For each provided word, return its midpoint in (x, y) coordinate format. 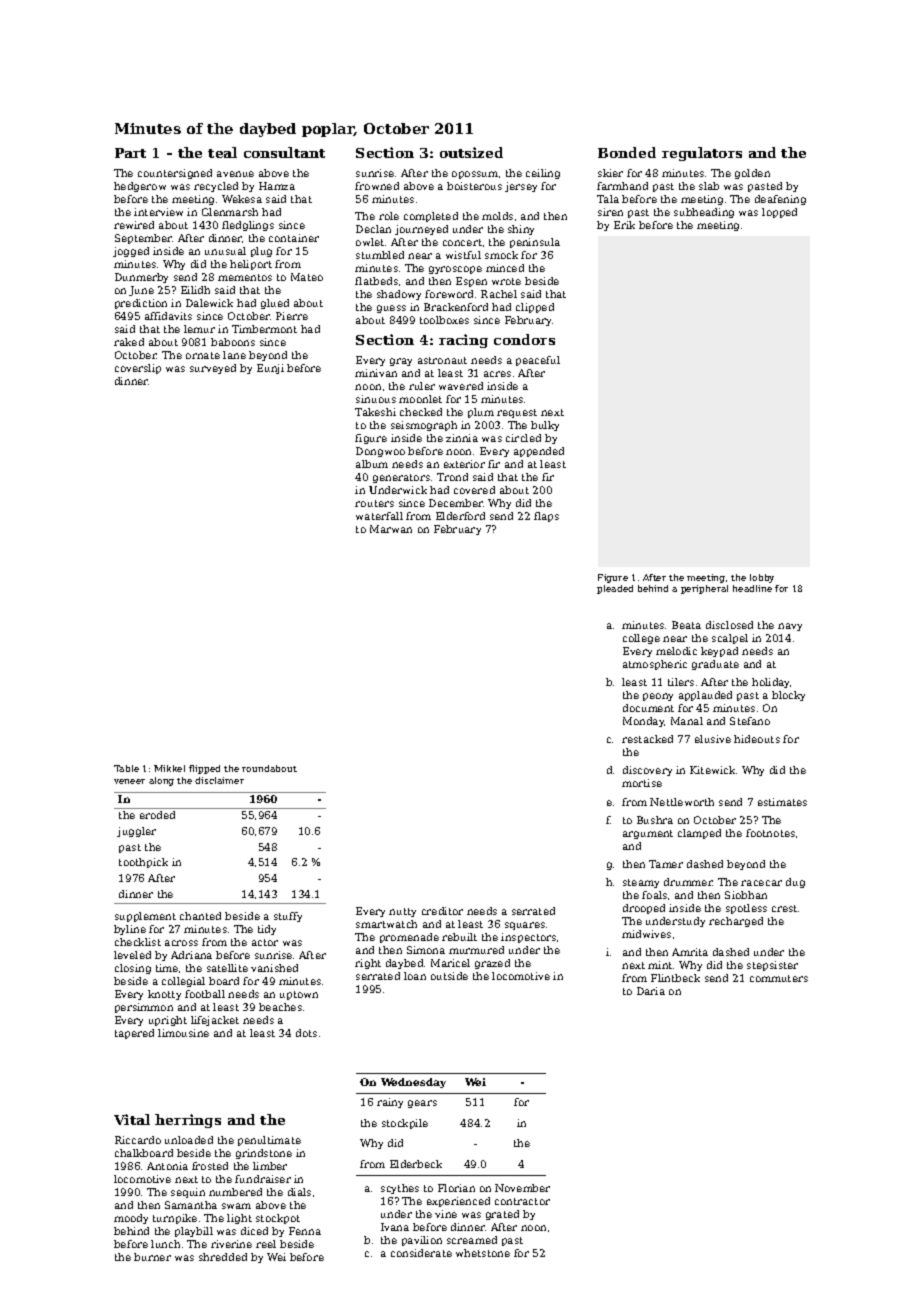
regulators (702, 154)
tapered (134, 1034)
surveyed (213, 369)
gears (422, 1104)
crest (784, 908)
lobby (762, 578)
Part (130, 153)
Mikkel (169, 768)
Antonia (167, 1166)
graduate (715, 665)
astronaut (442, 360)
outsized (471, 152)
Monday (644, 722)
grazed (492, 964)
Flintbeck (675, 978)
